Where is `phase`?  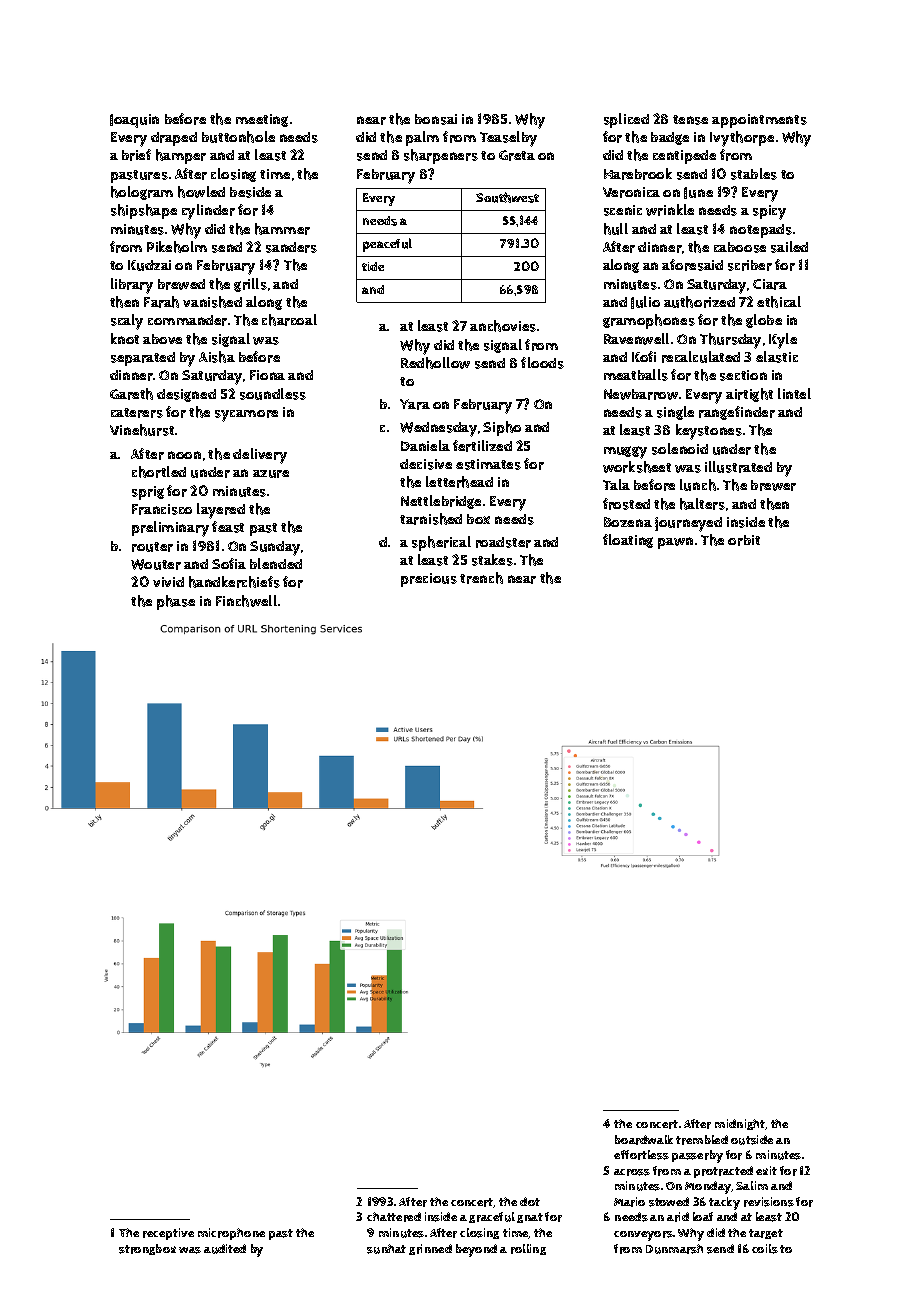
phase is located at coordinates (176, 602).
